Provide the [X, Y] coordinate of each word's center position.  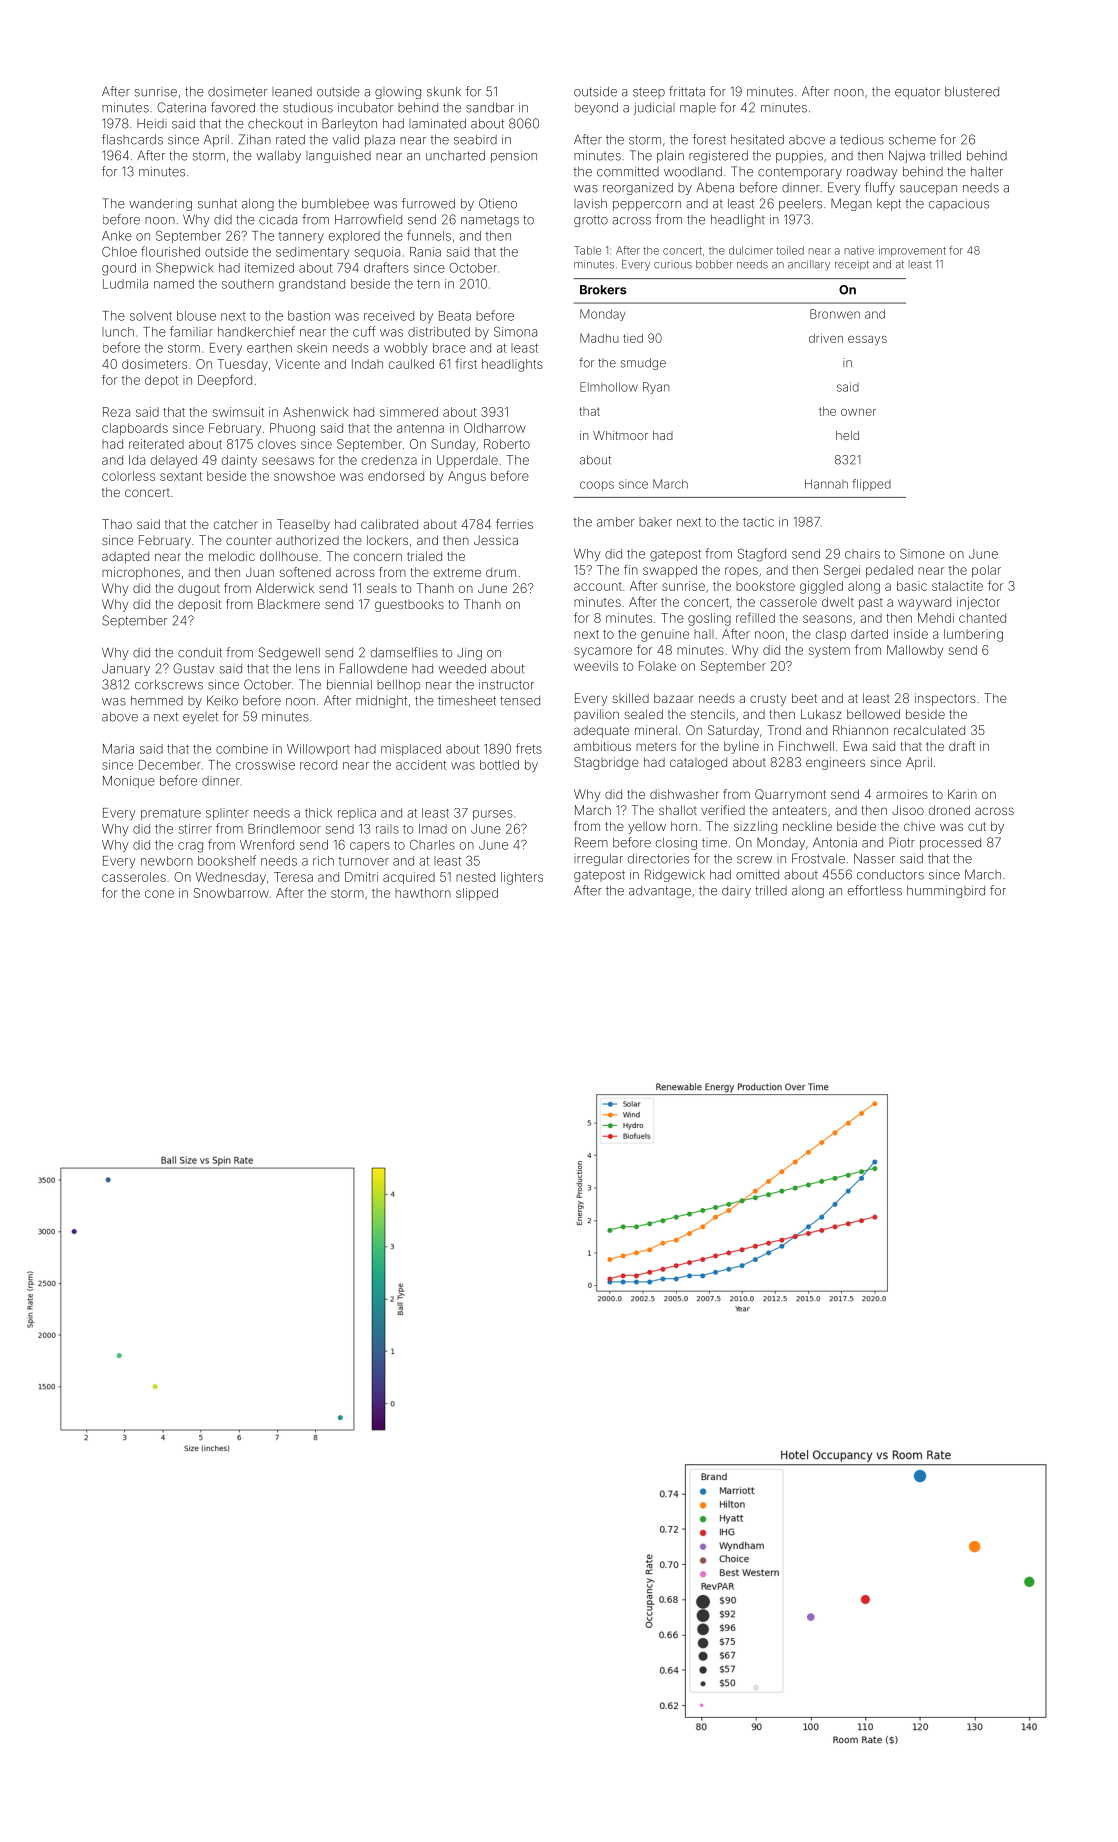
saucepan [928, 190]
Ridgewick [675, 875]
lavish [590, 204]
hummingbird [946, 892]
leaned [292, 92]
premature [171, 814]
